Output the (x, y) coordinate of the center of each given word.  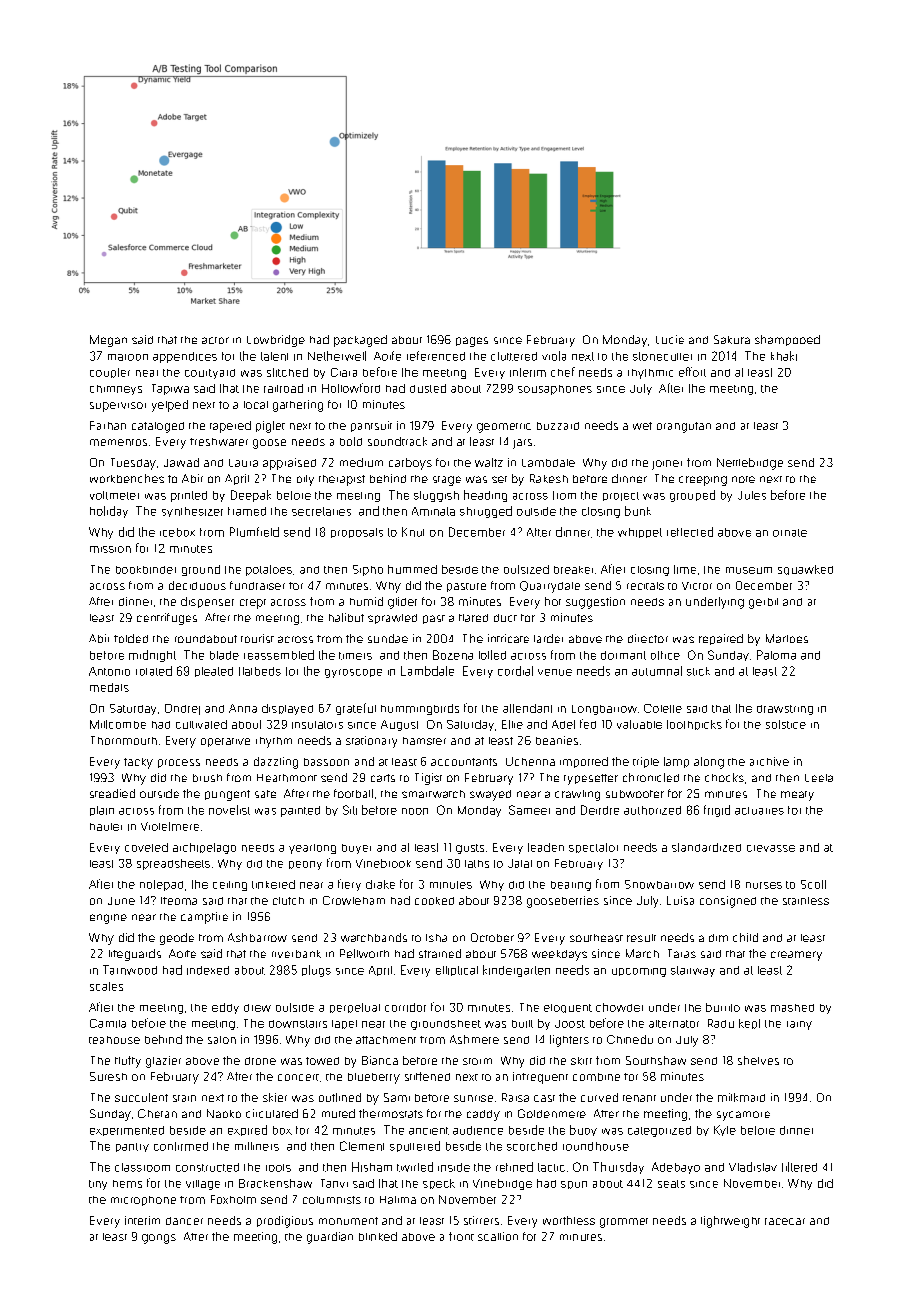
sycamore (743, 1116)
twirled (415, 1167)
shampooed (787, 340)
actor (215, 340)
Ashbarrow (257, 937)
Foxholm (233, 1199)
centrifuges (167, 619)
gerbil (763, 603)
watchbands (374, 937)
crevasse (771, 848)
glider (402, 603)
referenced (436, 356)
